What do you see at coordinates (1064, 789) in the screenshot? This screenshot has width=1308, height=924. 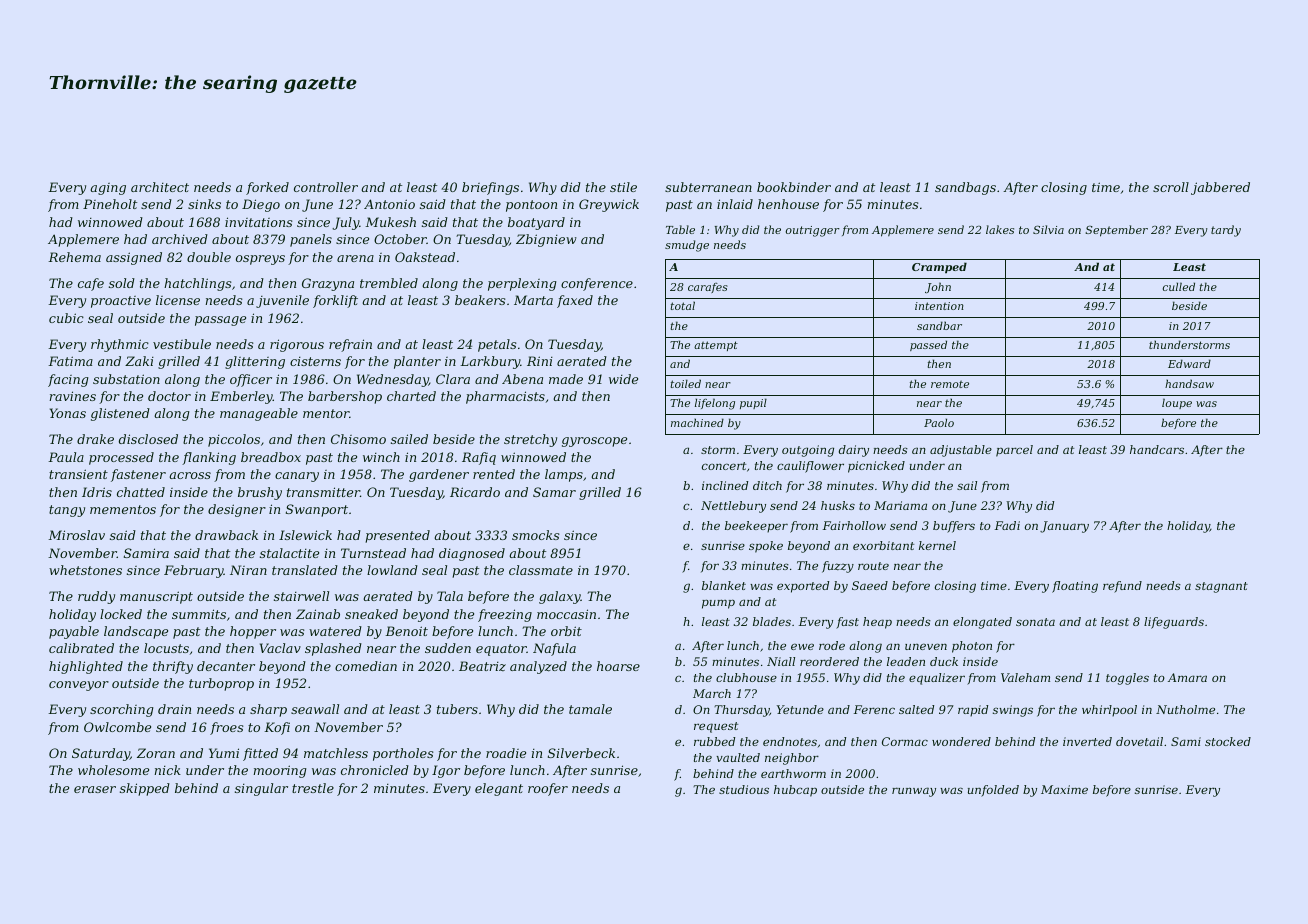 I see `Maxime` at bounding box center [1064, 789].
